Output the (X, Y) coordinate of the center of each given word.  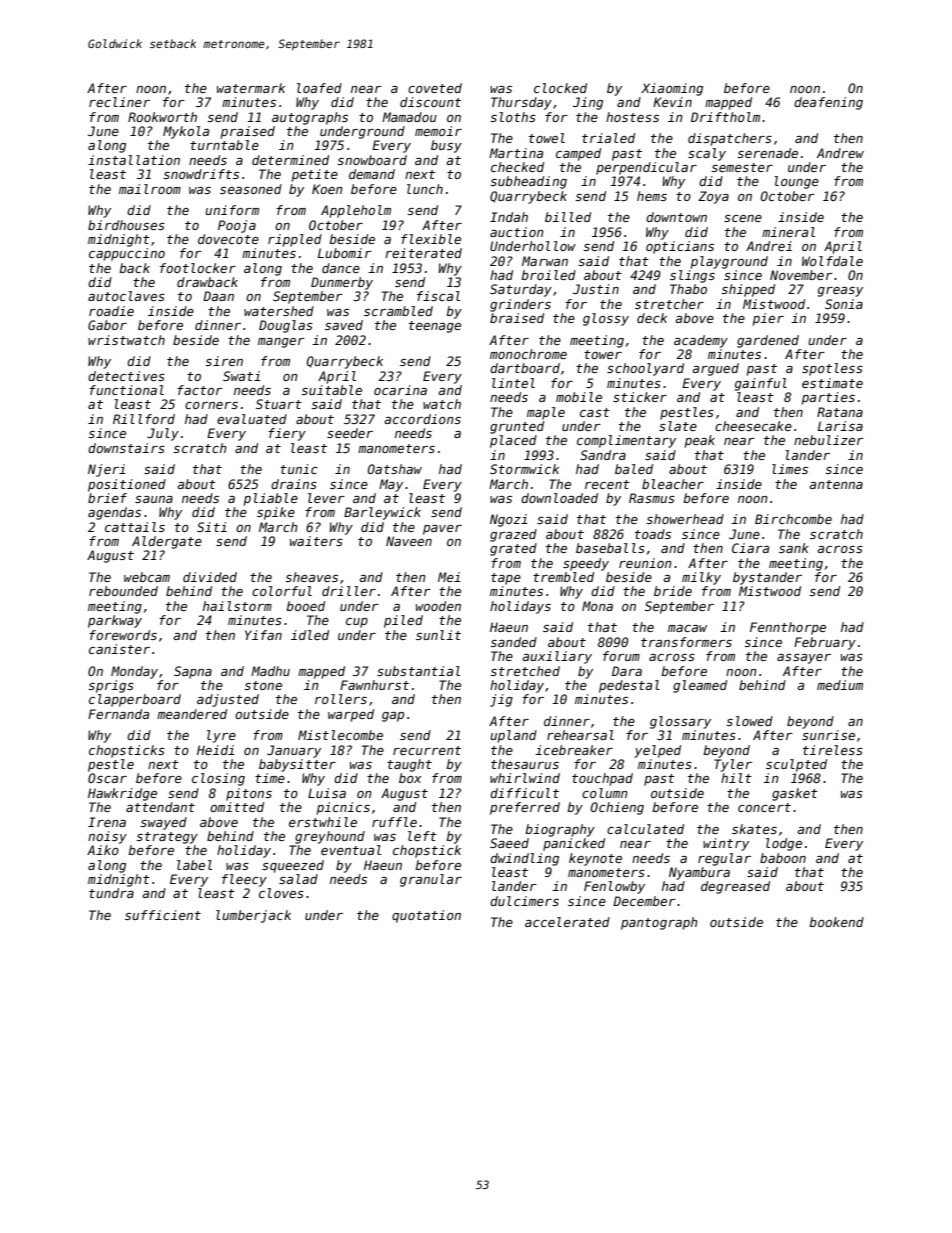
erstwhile (323, 822)
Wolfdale (832, 261)
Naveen (409, 541)
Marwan (545, 261)
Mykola (186, 132)
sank (794, 548)
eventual (351, 850)
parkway (115, 621)
